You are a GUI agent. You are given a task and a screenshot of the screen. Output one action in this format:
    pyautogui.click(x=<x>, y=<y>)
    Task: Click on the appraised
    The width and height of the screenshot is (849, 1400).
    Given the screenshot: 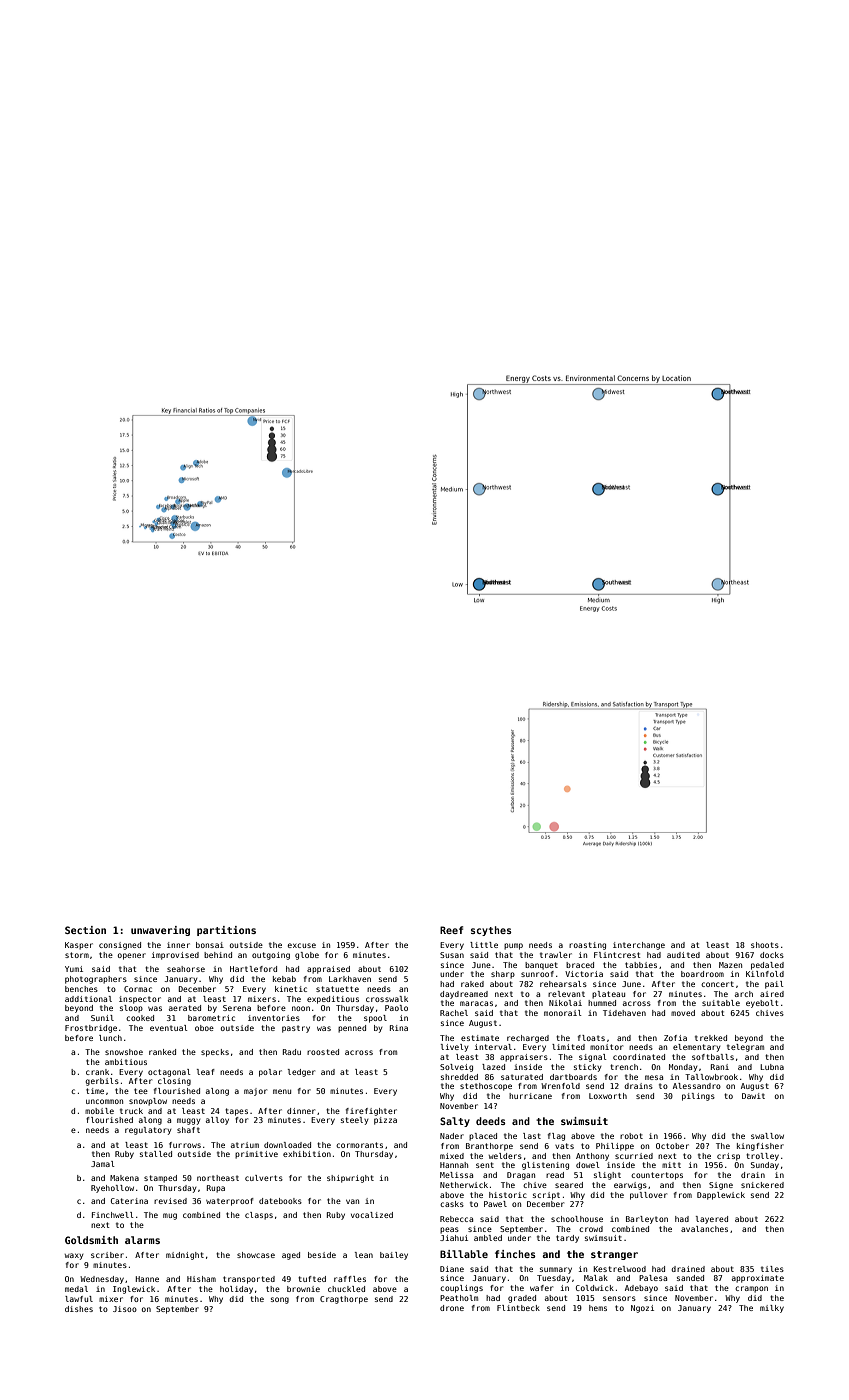 What is the action you would take?
    pyautogui.click(x=328, y=970)
